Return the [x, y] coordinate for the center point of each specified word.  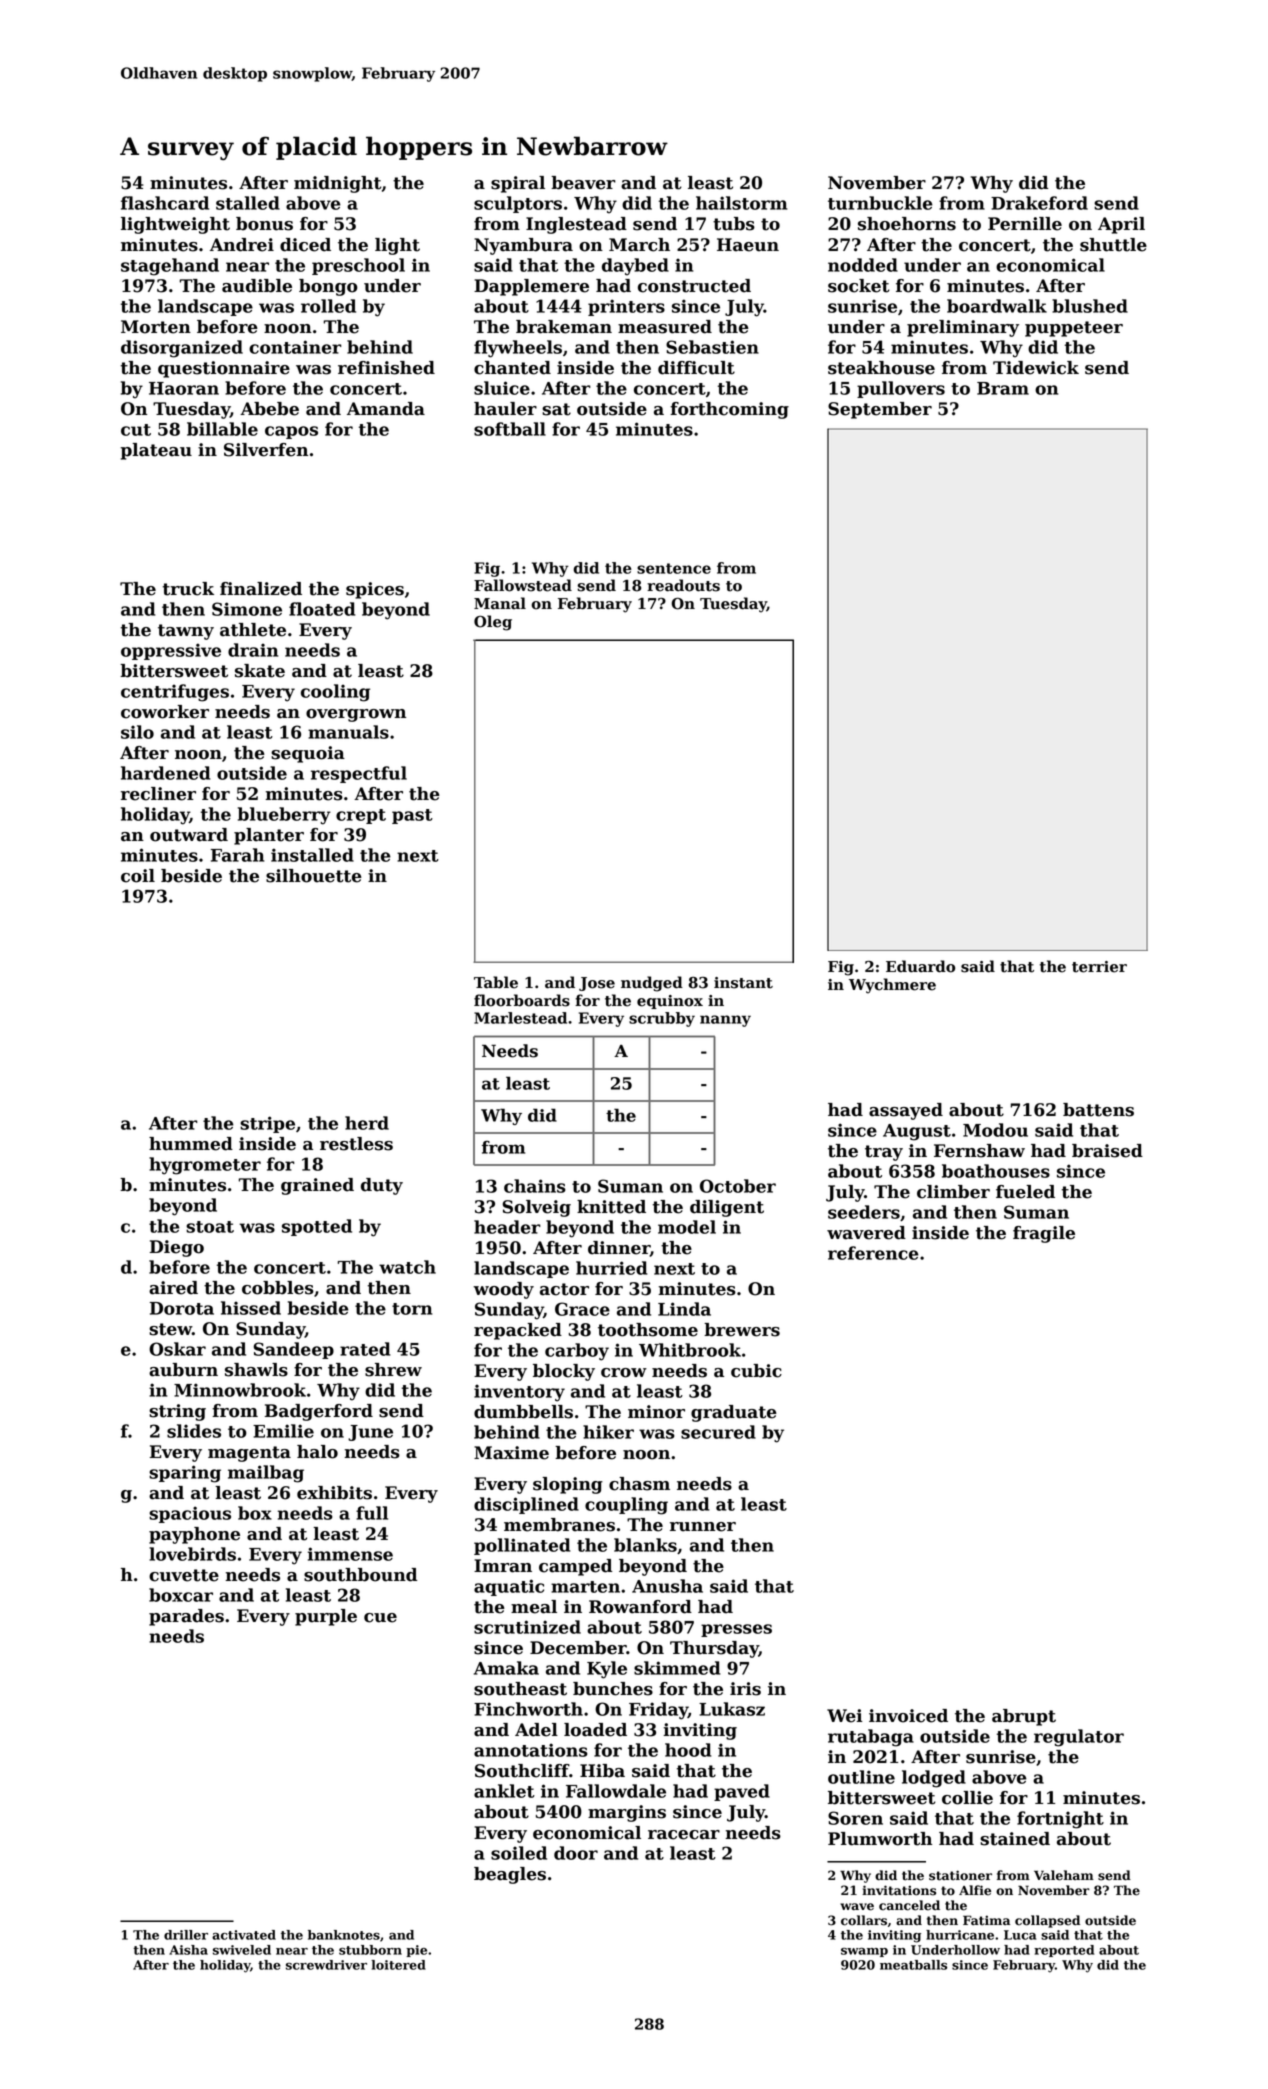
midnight [338, 184]
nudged [652, 984]
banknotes [344, 1935]
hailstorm [741, 203]
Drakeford [1039, 203]
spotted [317, 1227]
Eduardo [920, 966]
